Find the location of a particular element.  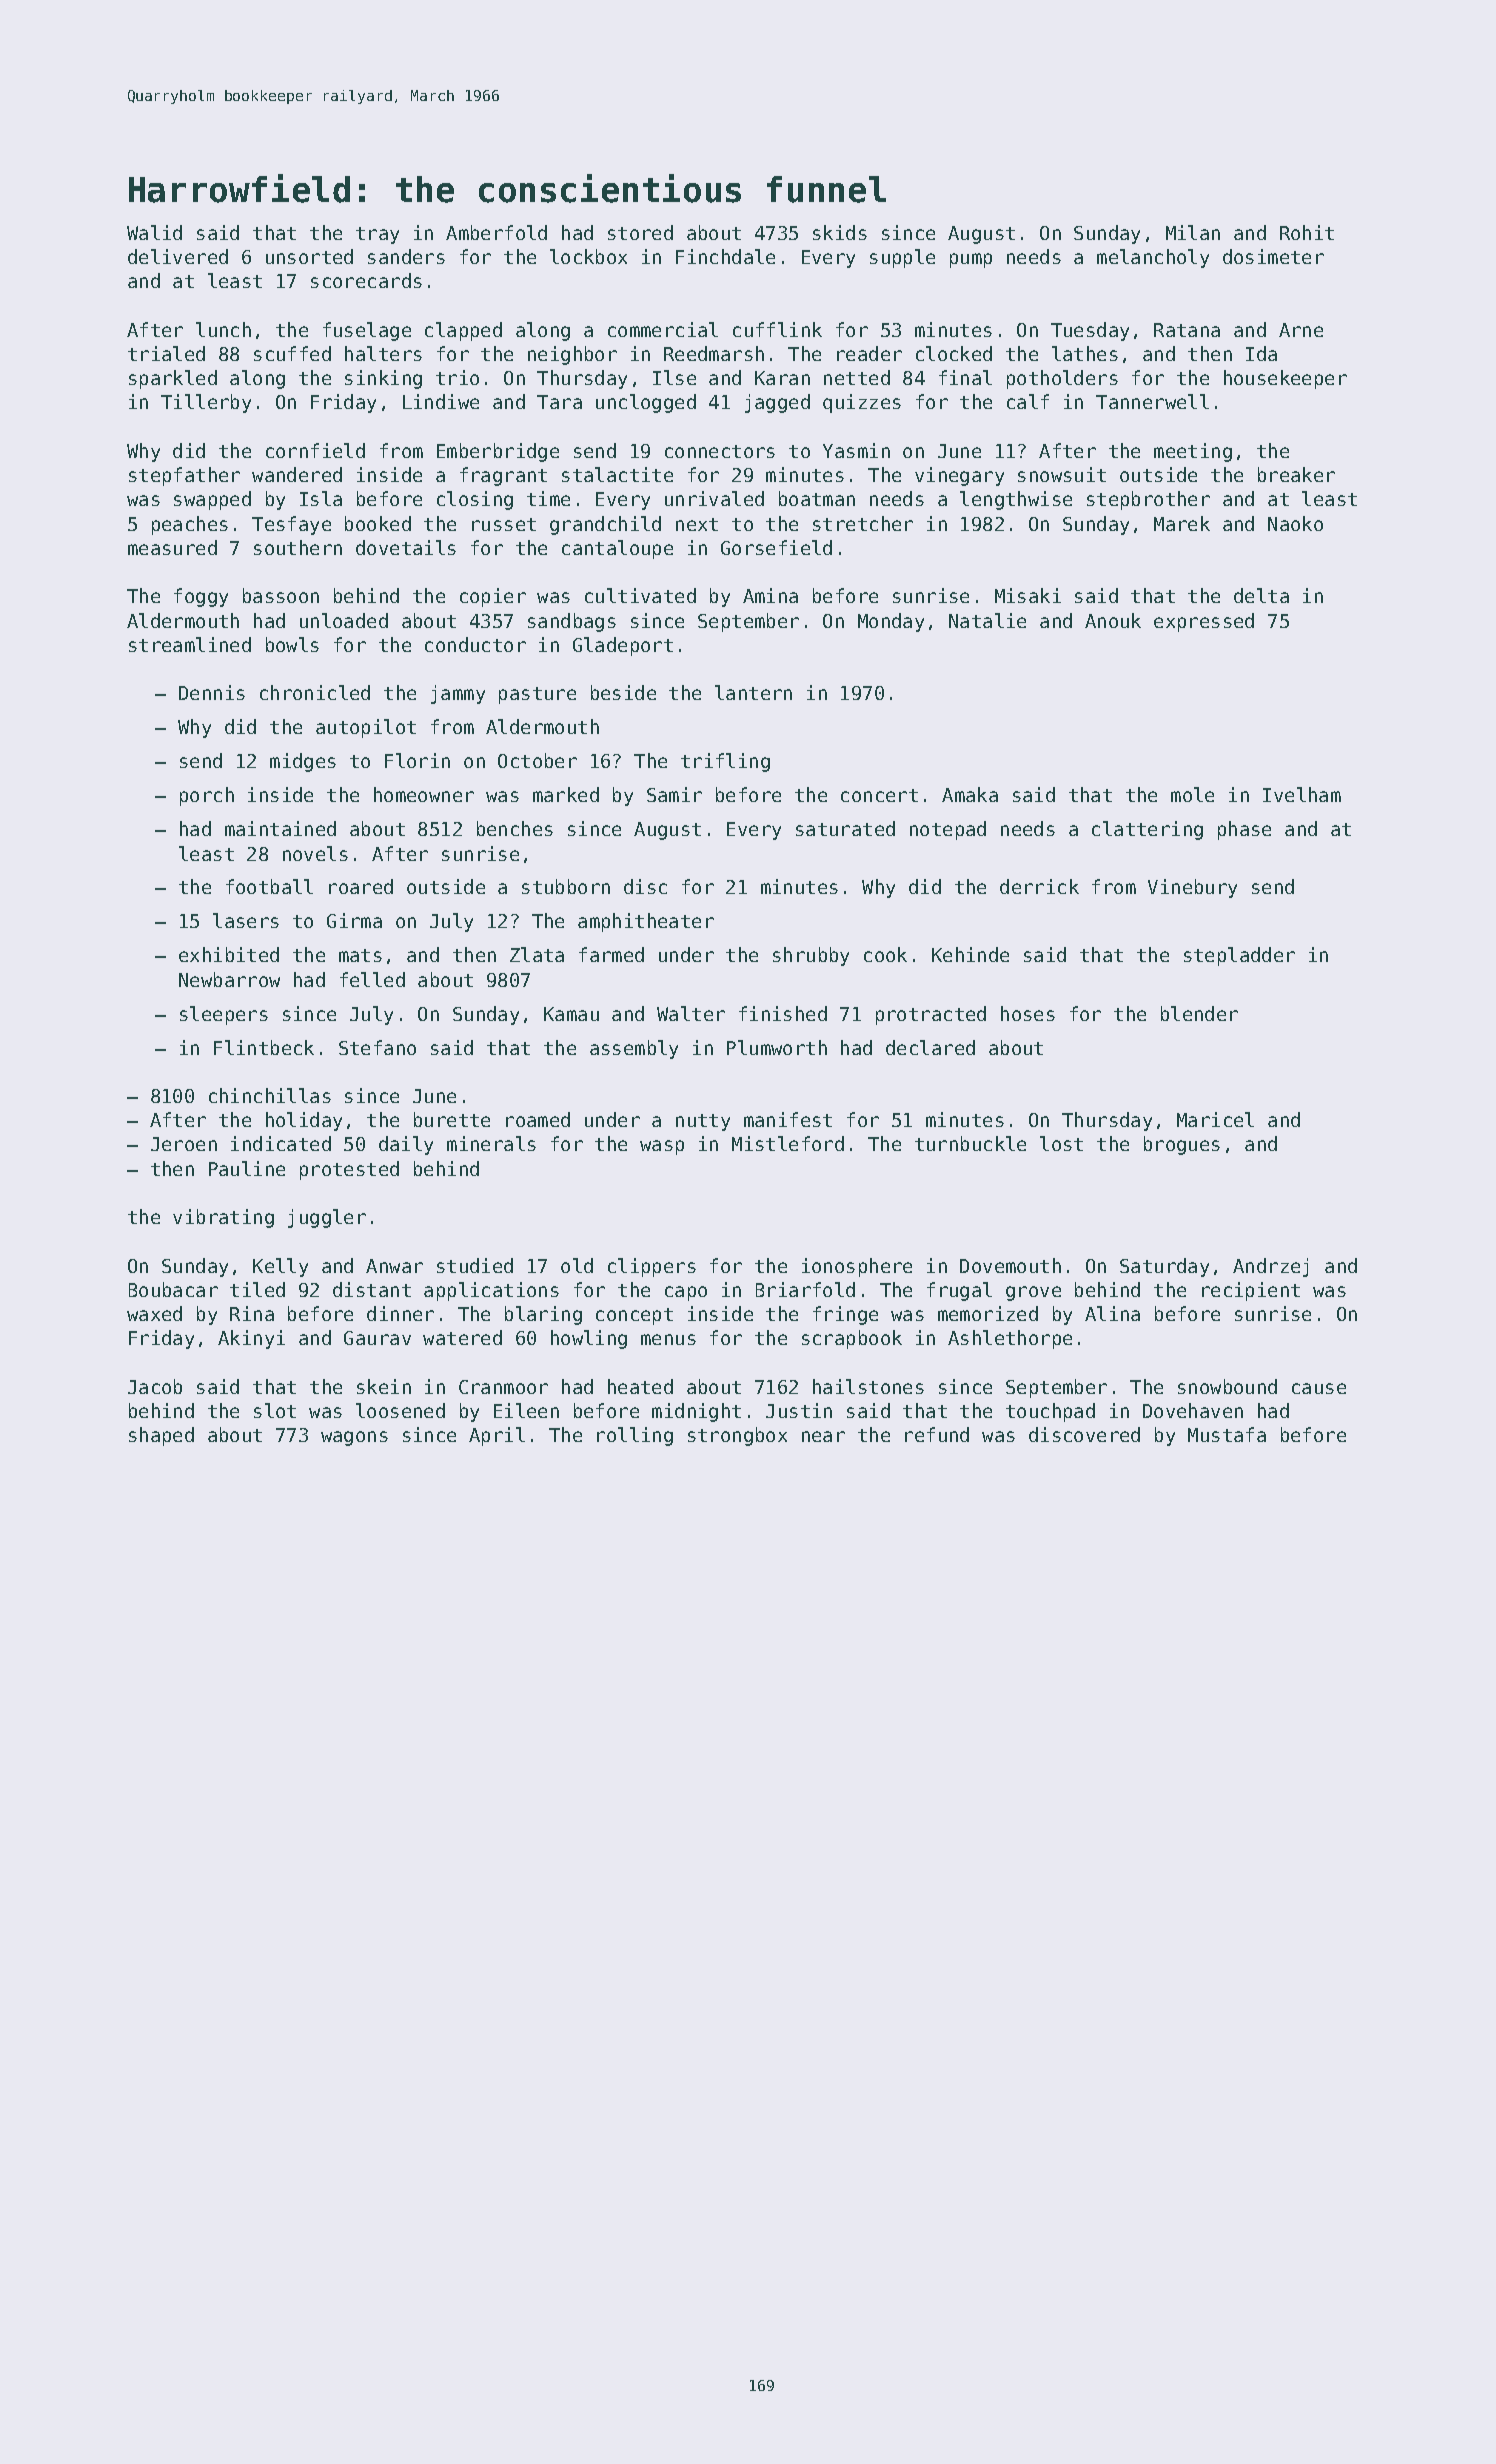

Tillerby is located at coordinates (206, 403).
